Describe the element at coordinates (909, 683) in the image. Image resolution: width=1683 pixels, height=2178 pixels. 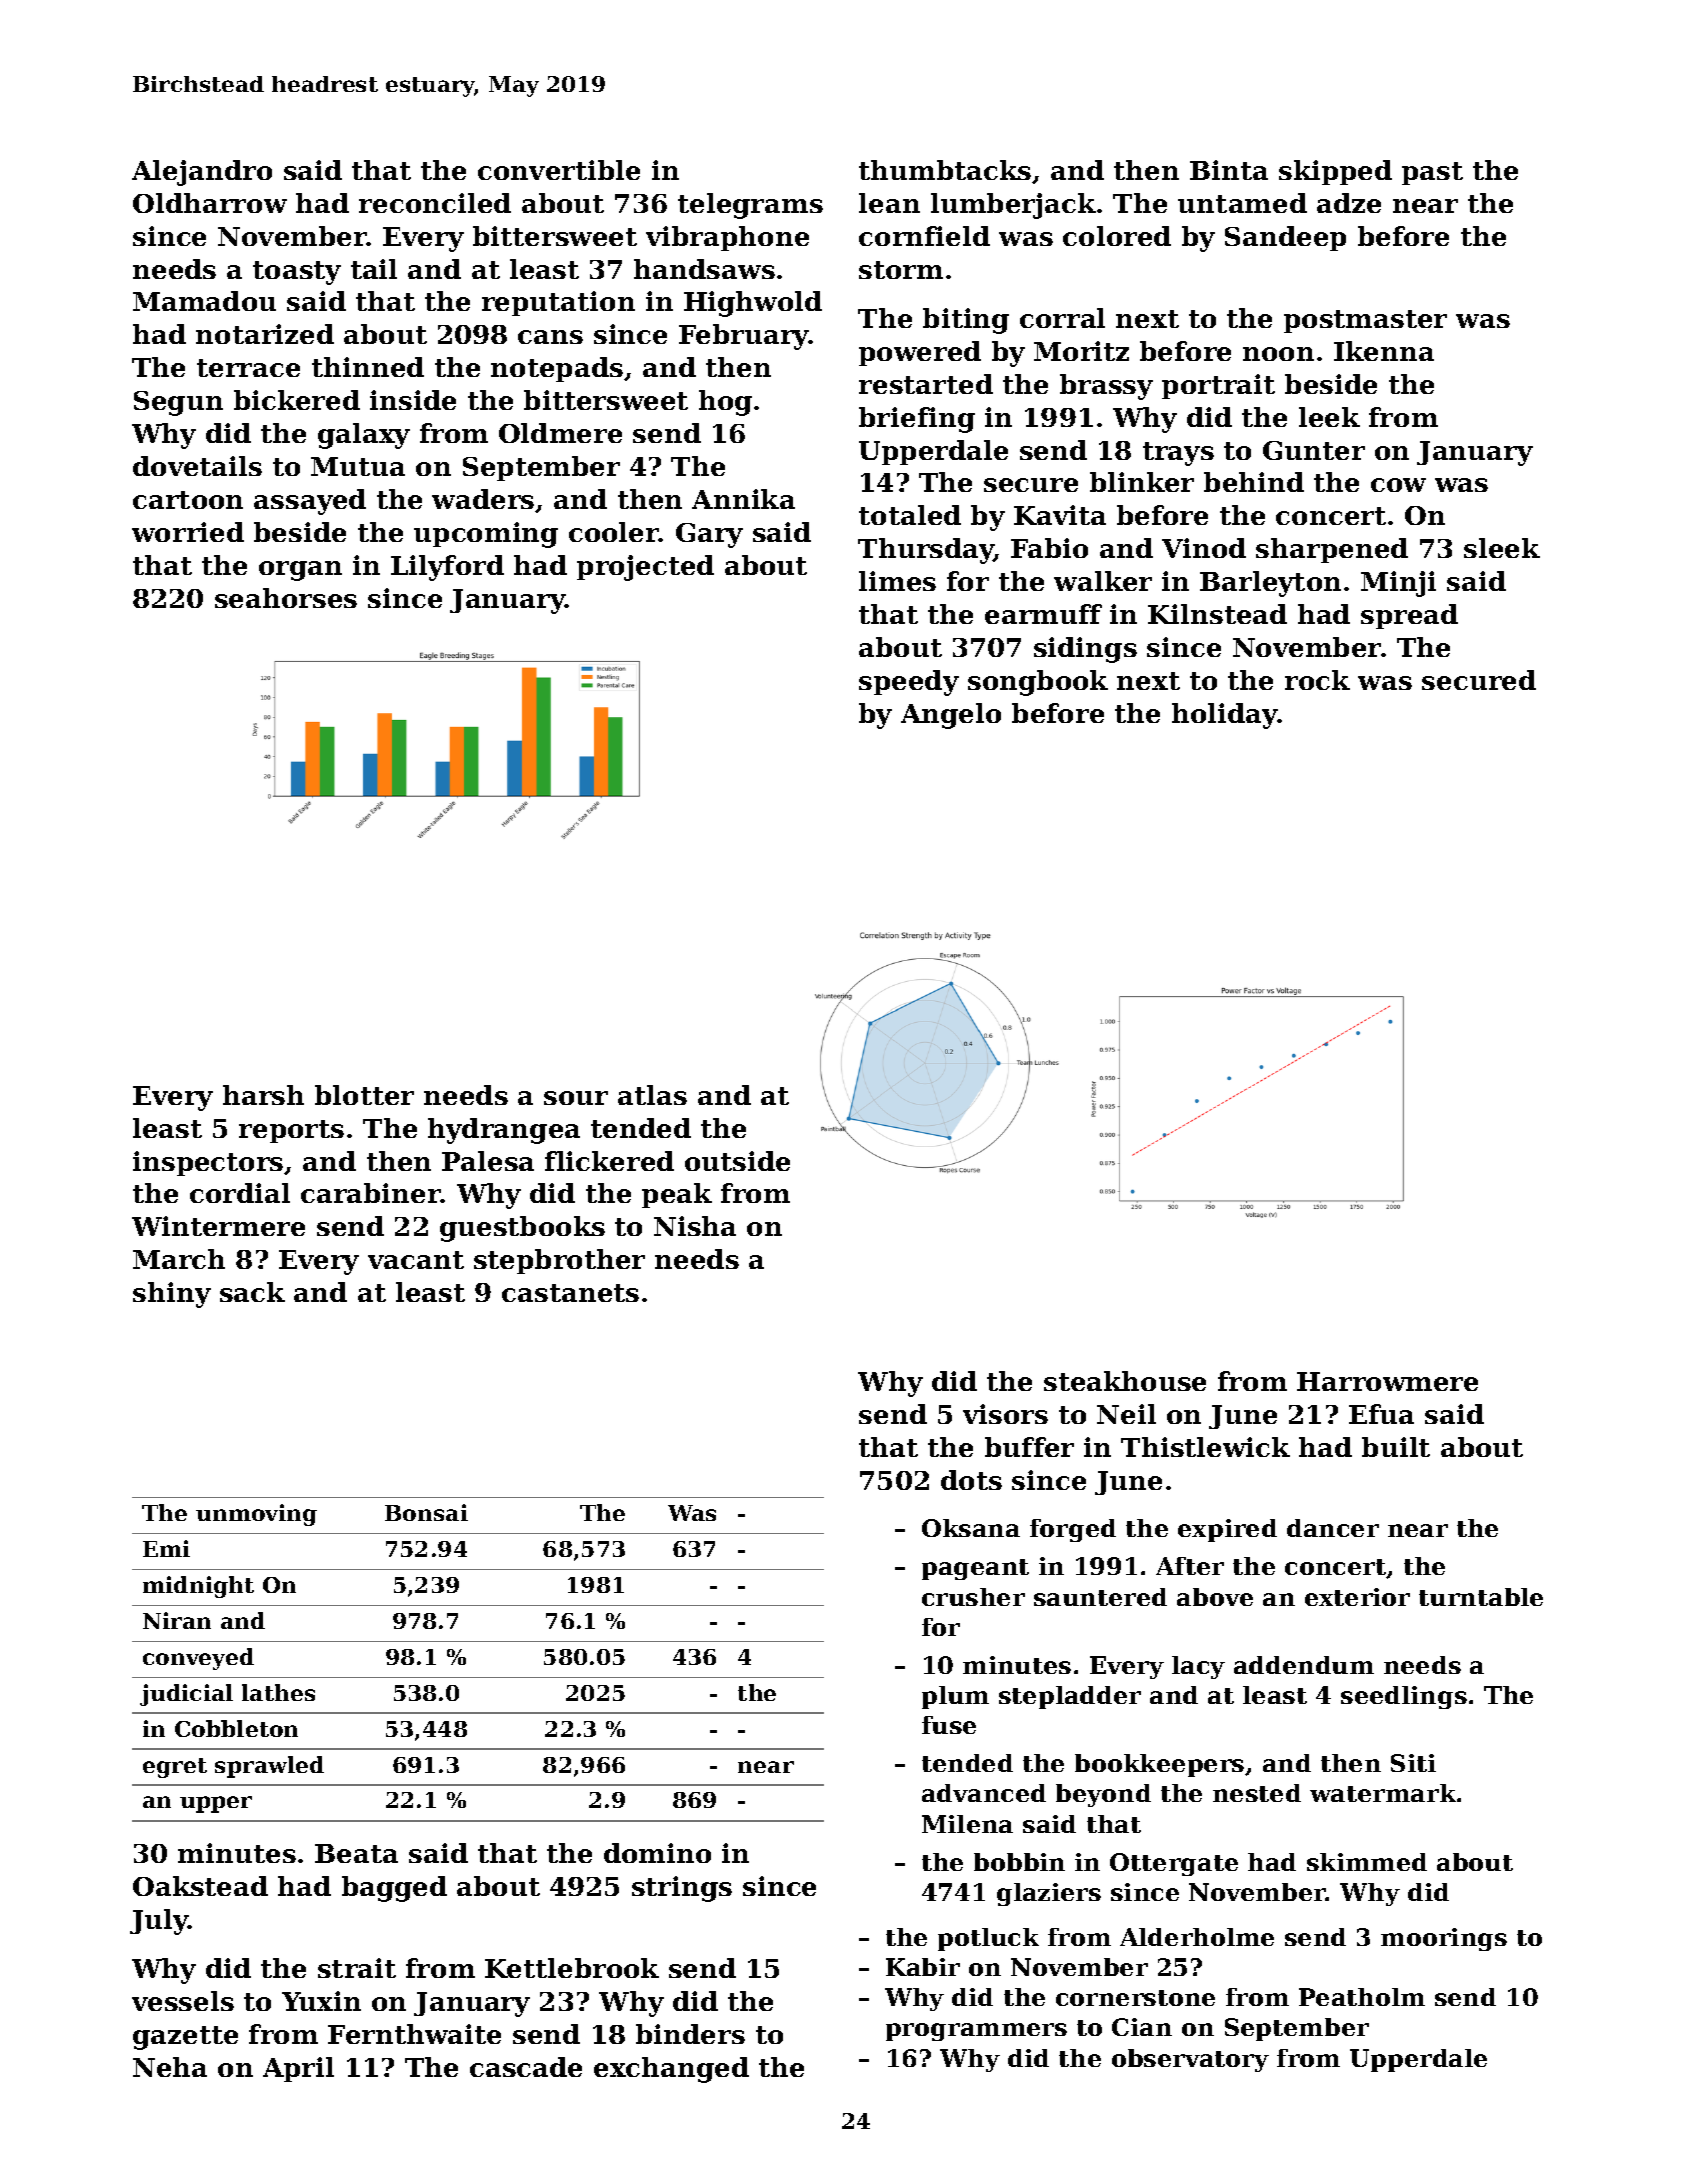
I see `speedy` at that location.
